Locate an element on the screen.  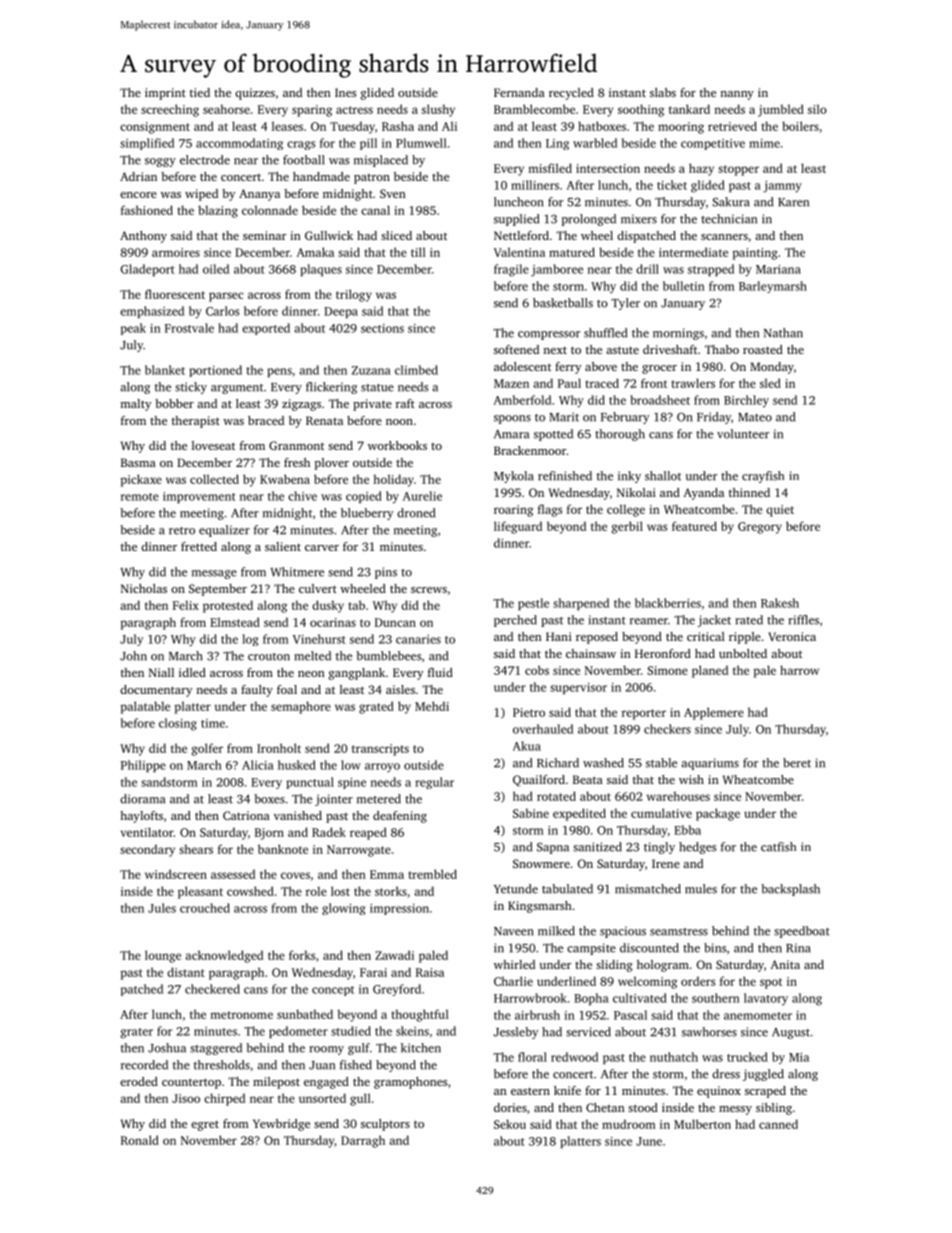
consignment is located at coordinates (155, 128).
